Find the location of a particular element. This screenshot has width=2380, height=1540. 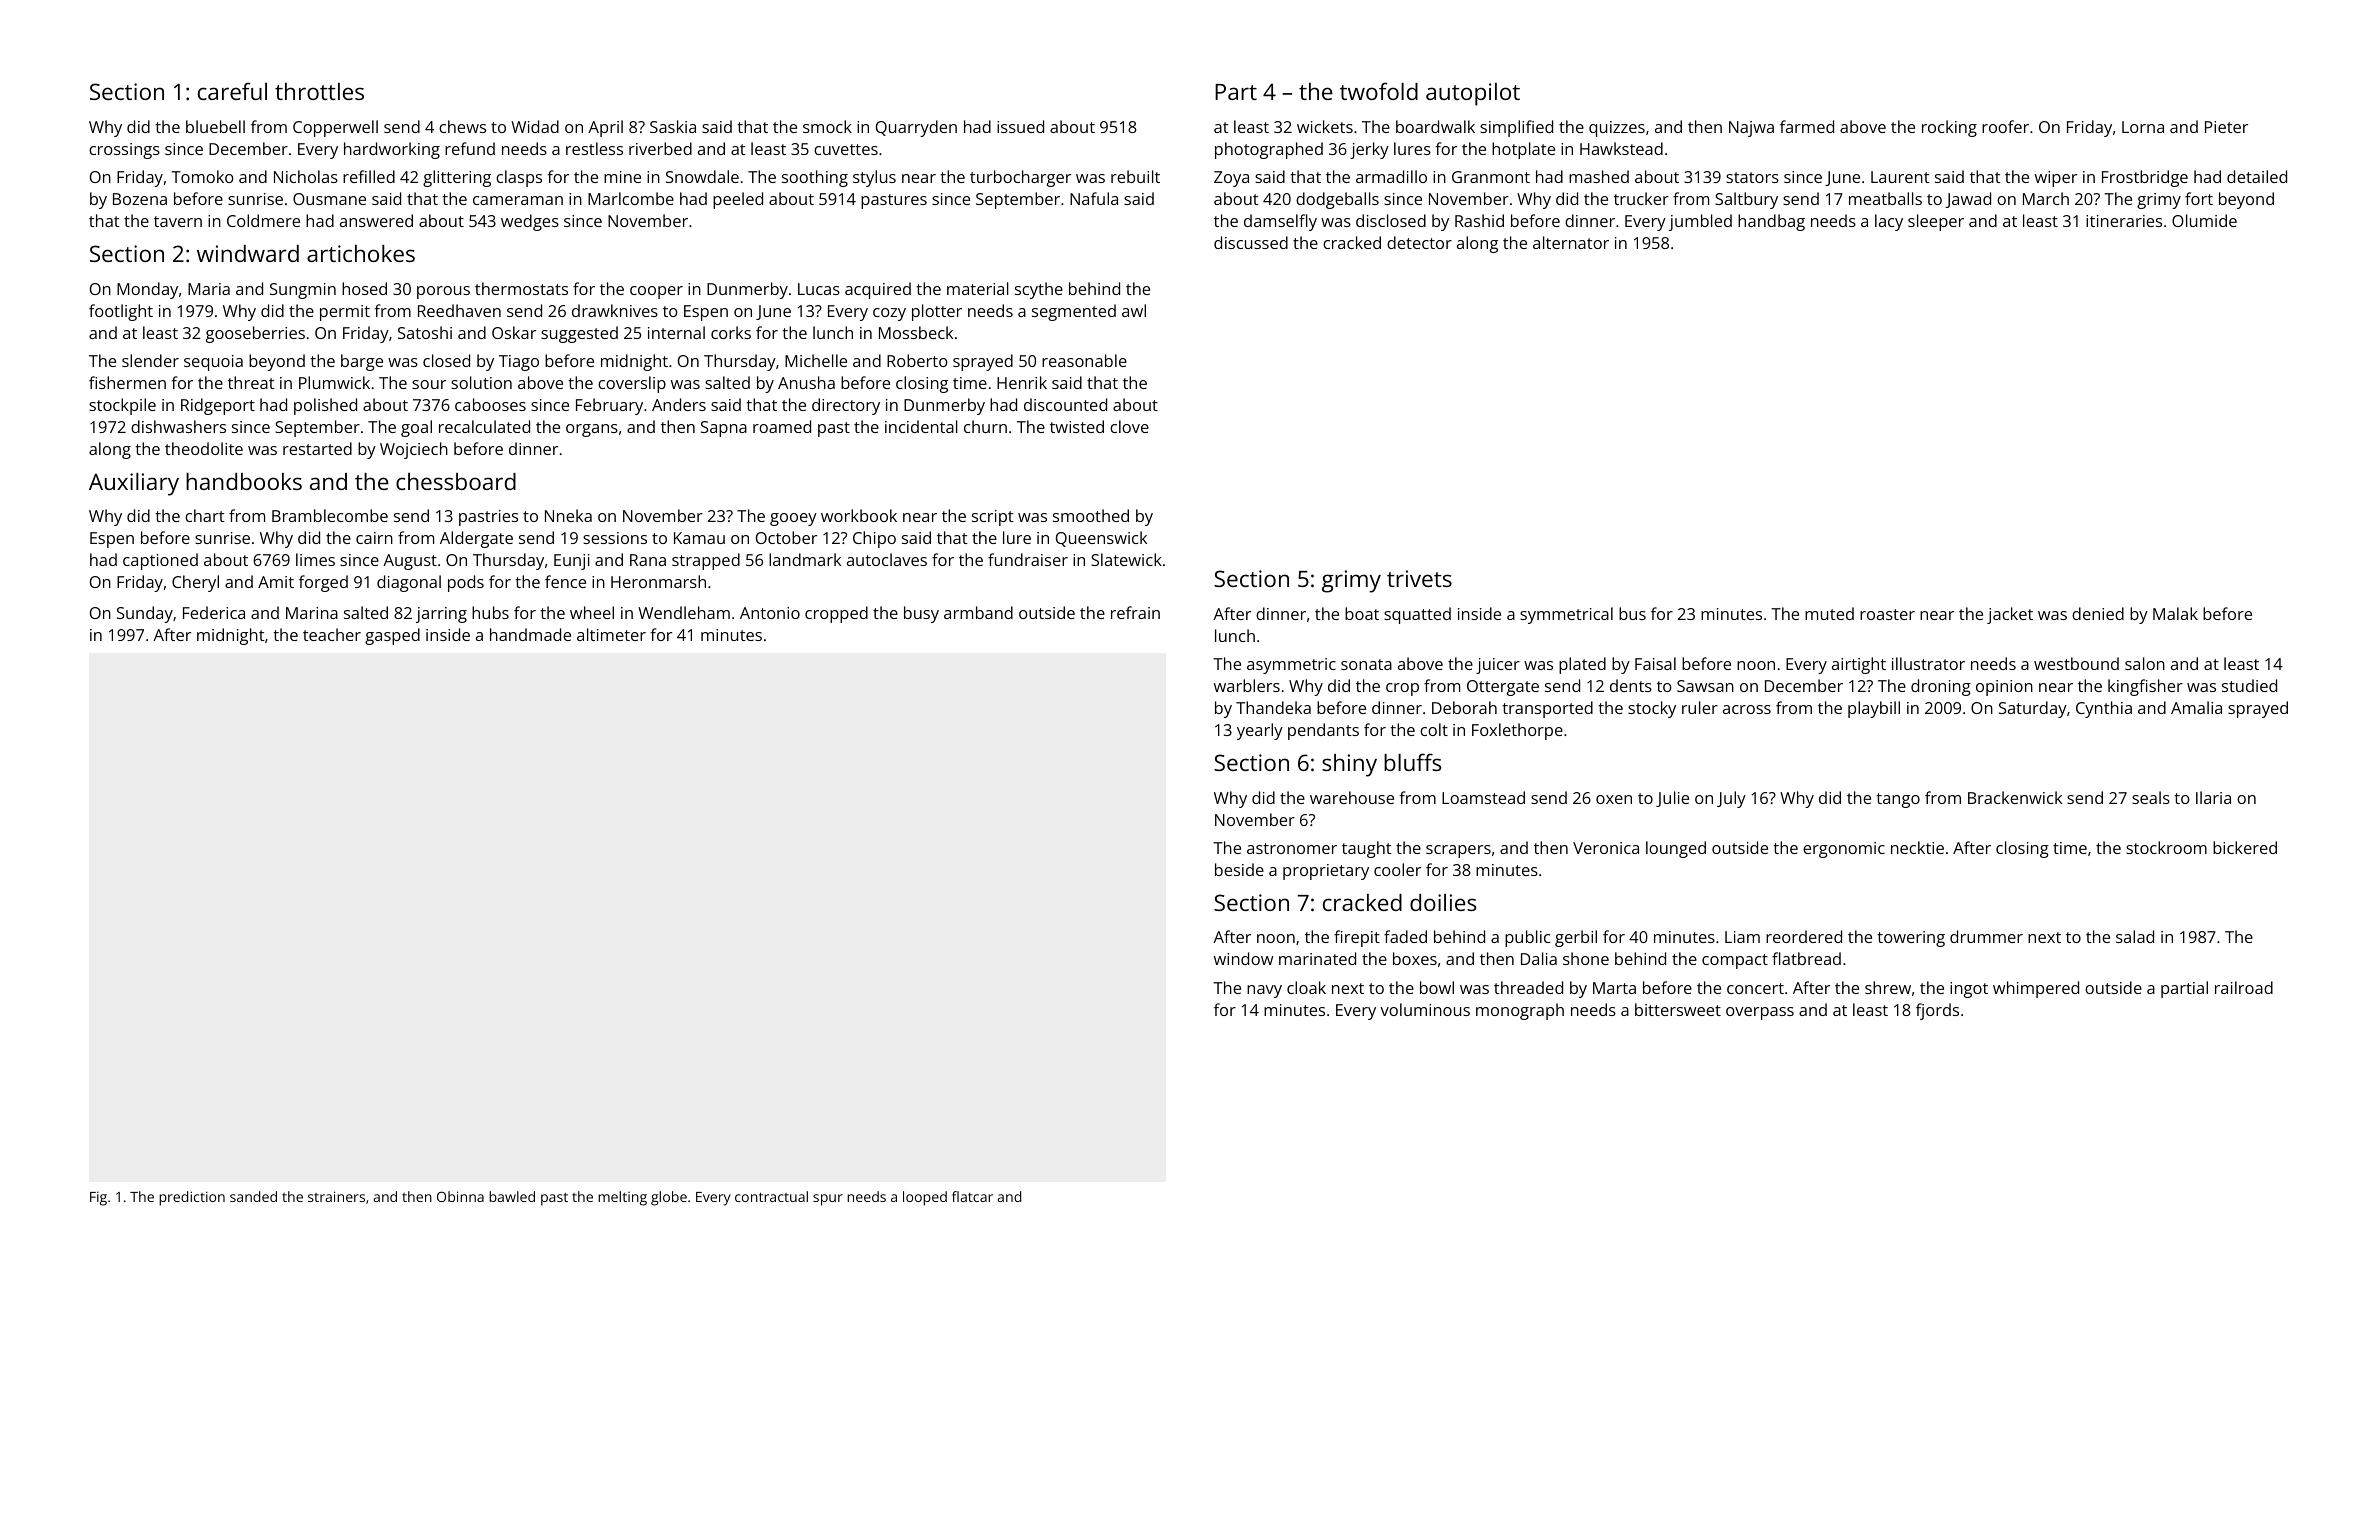

teacher is located at coordinates (332, 634).
